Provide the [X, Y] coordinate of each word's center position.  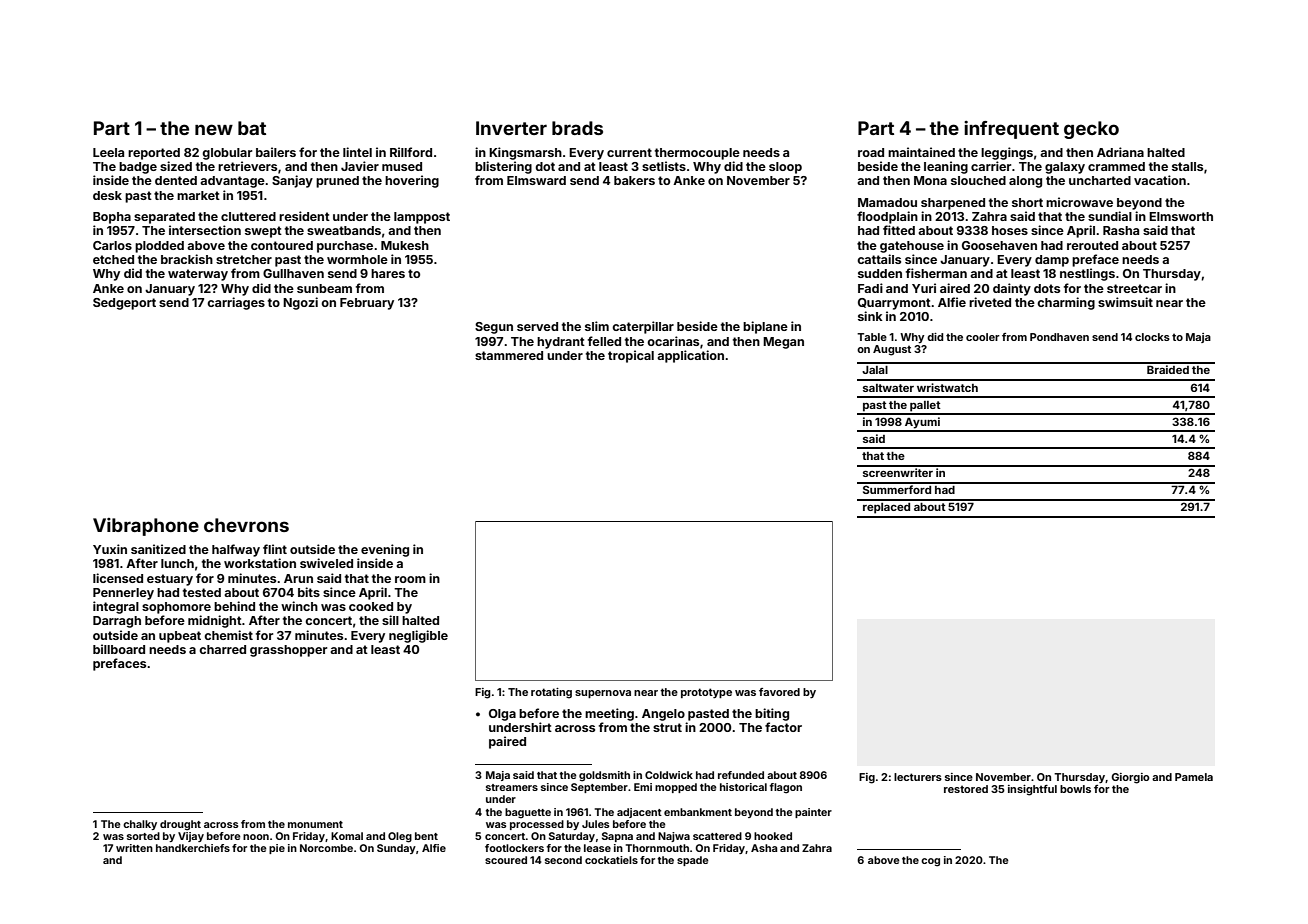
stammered [509, 355]
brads [577, 128]
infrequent [1011, 130]
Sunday [396, 849]
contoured [282, 245]
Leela [108, 152]
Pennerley [123, 594]
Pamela [1194, 777]
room [410, 579]
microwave [1079, 202]
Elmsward [536, 180]
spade [693, 861]
